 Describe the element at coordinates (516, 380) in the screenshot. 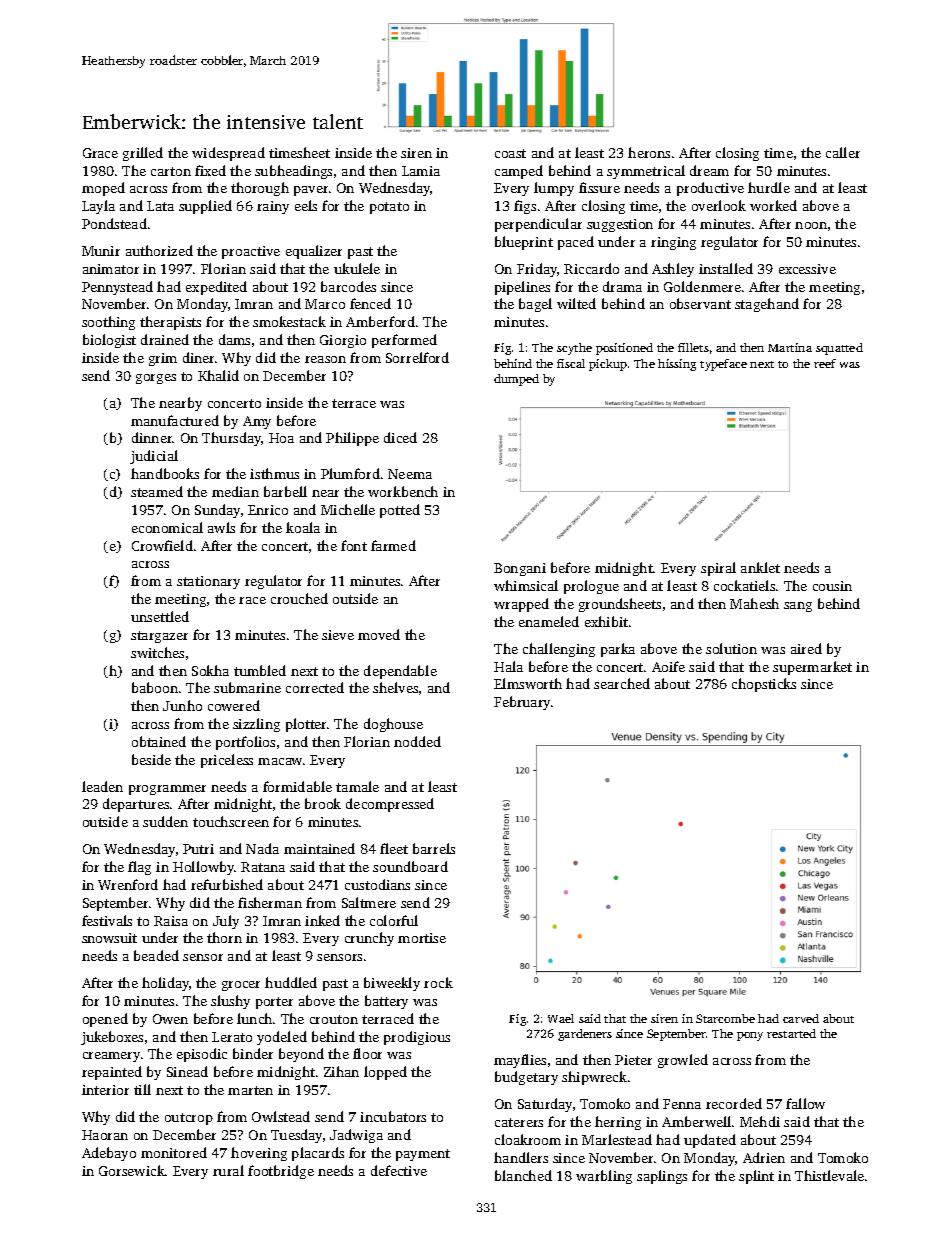

I see `dumped` at that location.
